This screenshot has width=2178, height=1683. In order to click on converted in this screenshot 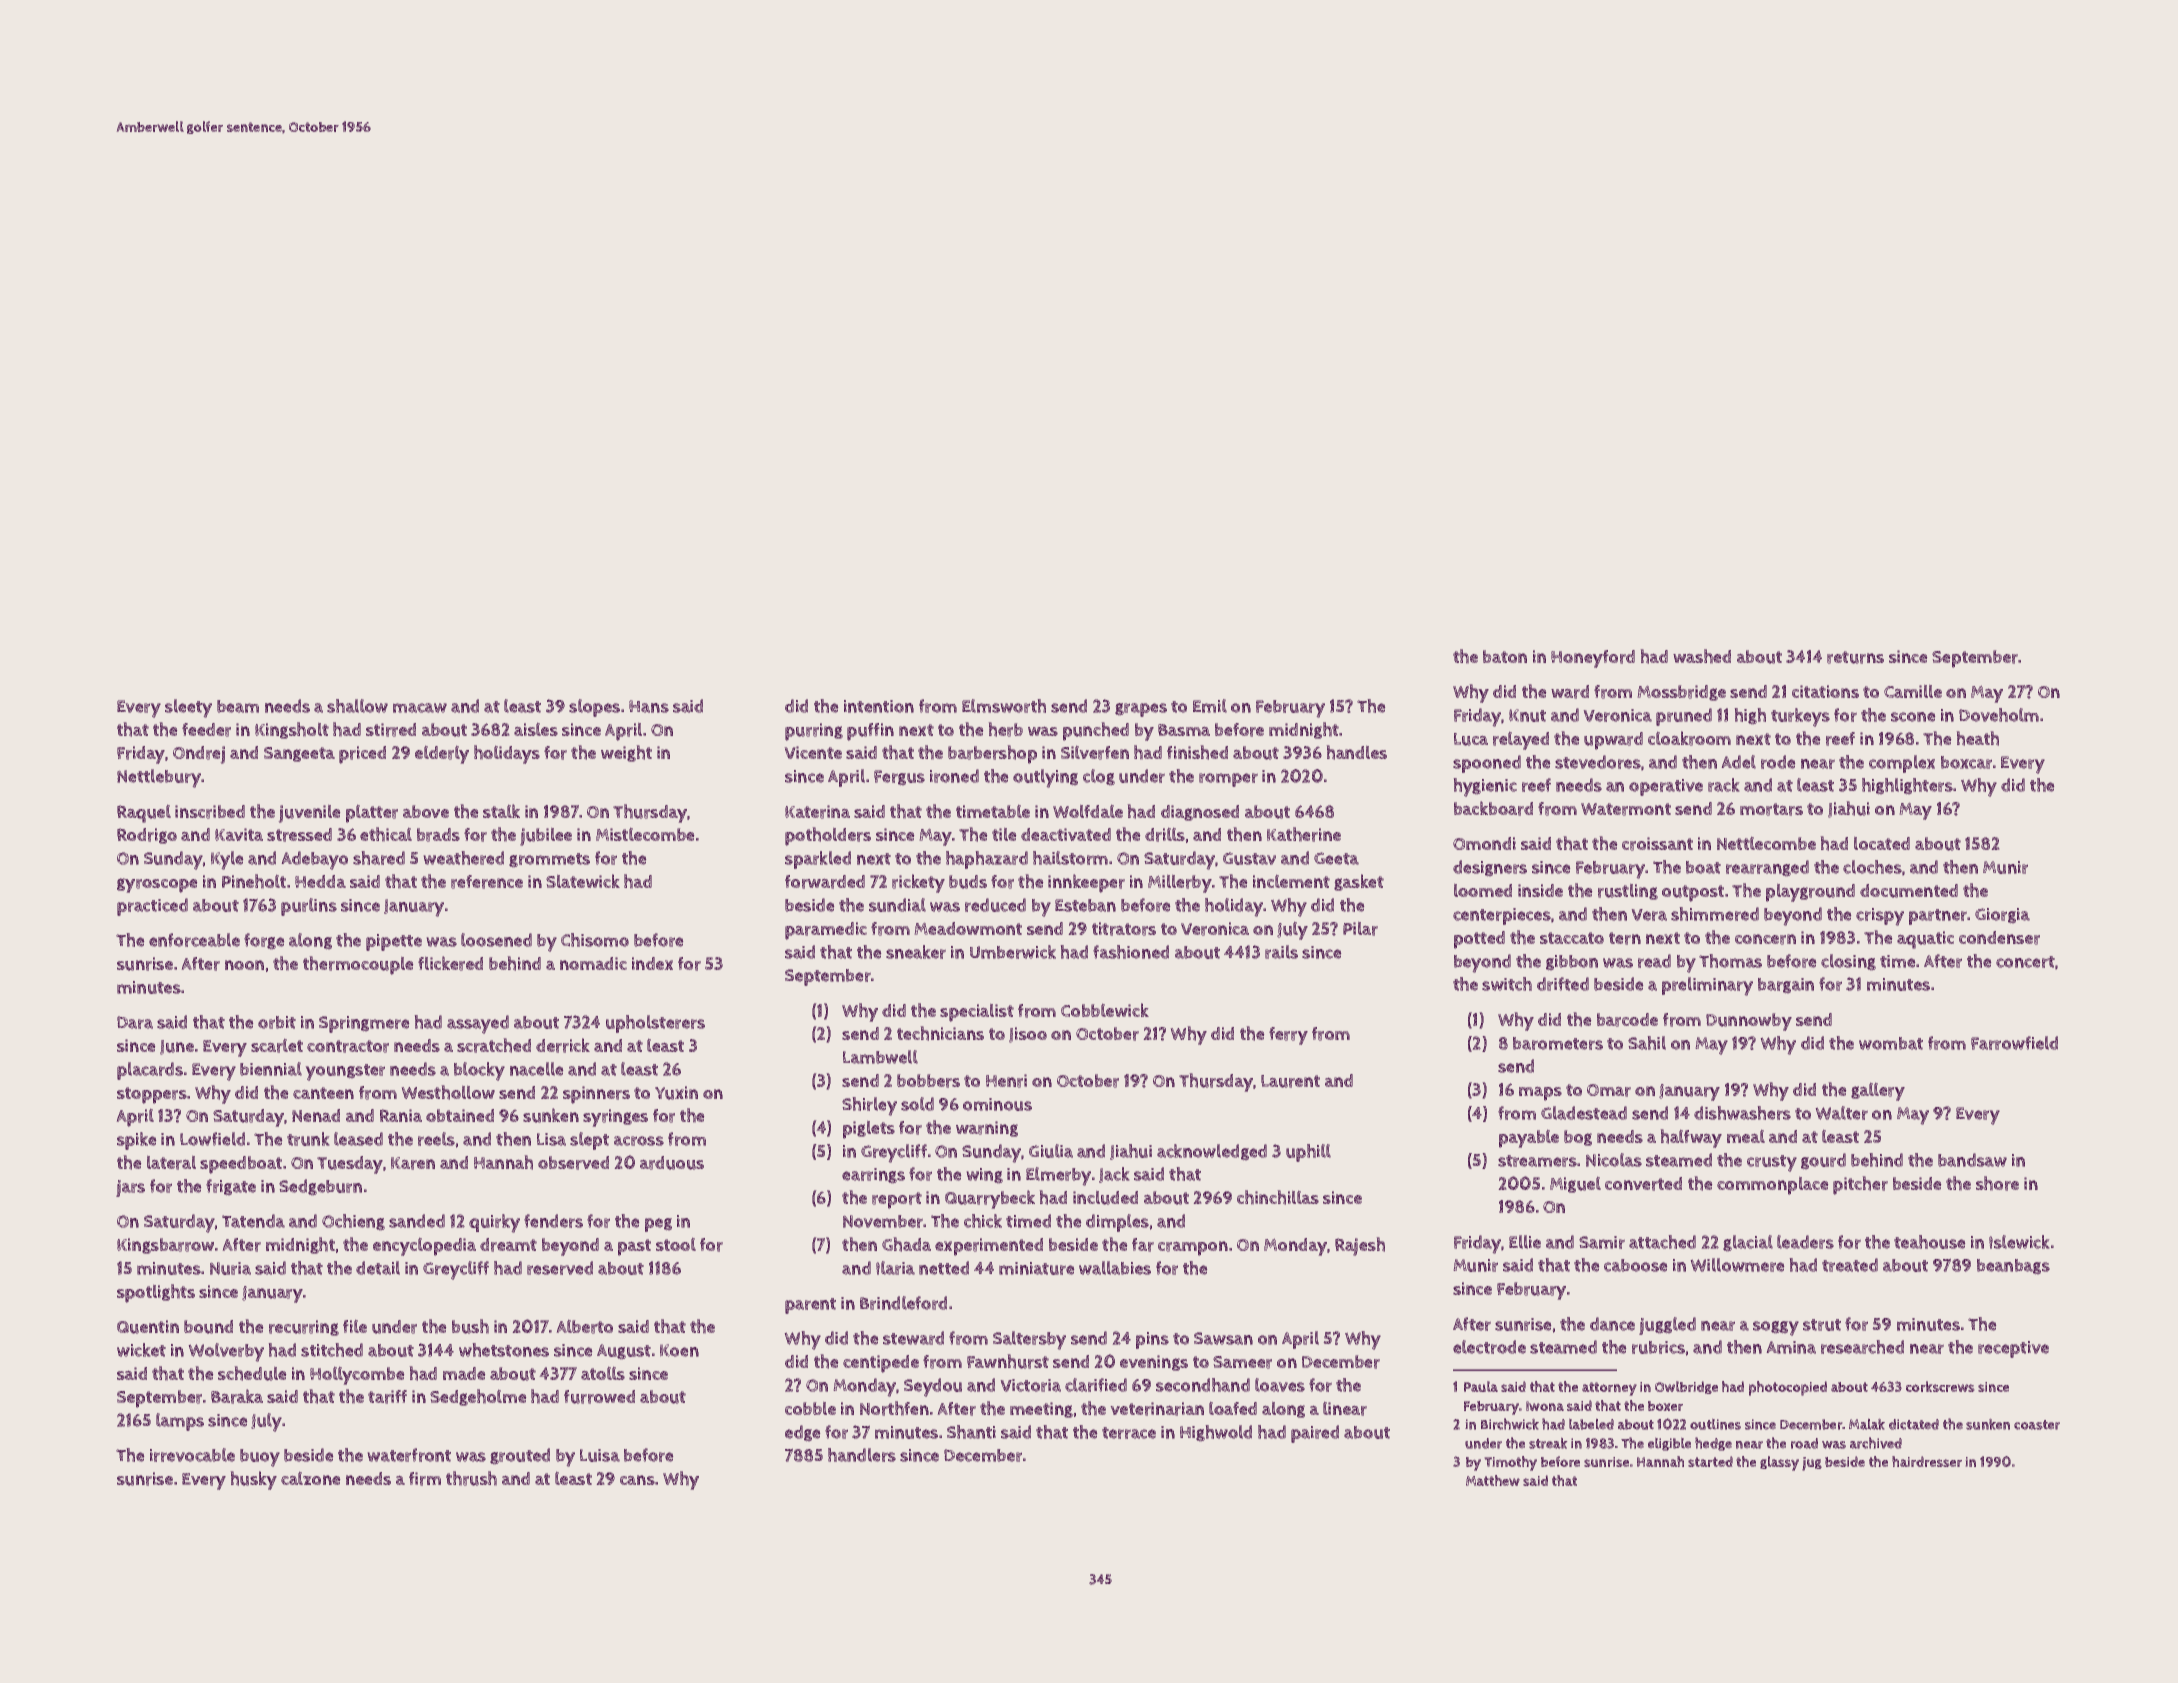, I will do `click(1643, 1184)`.
